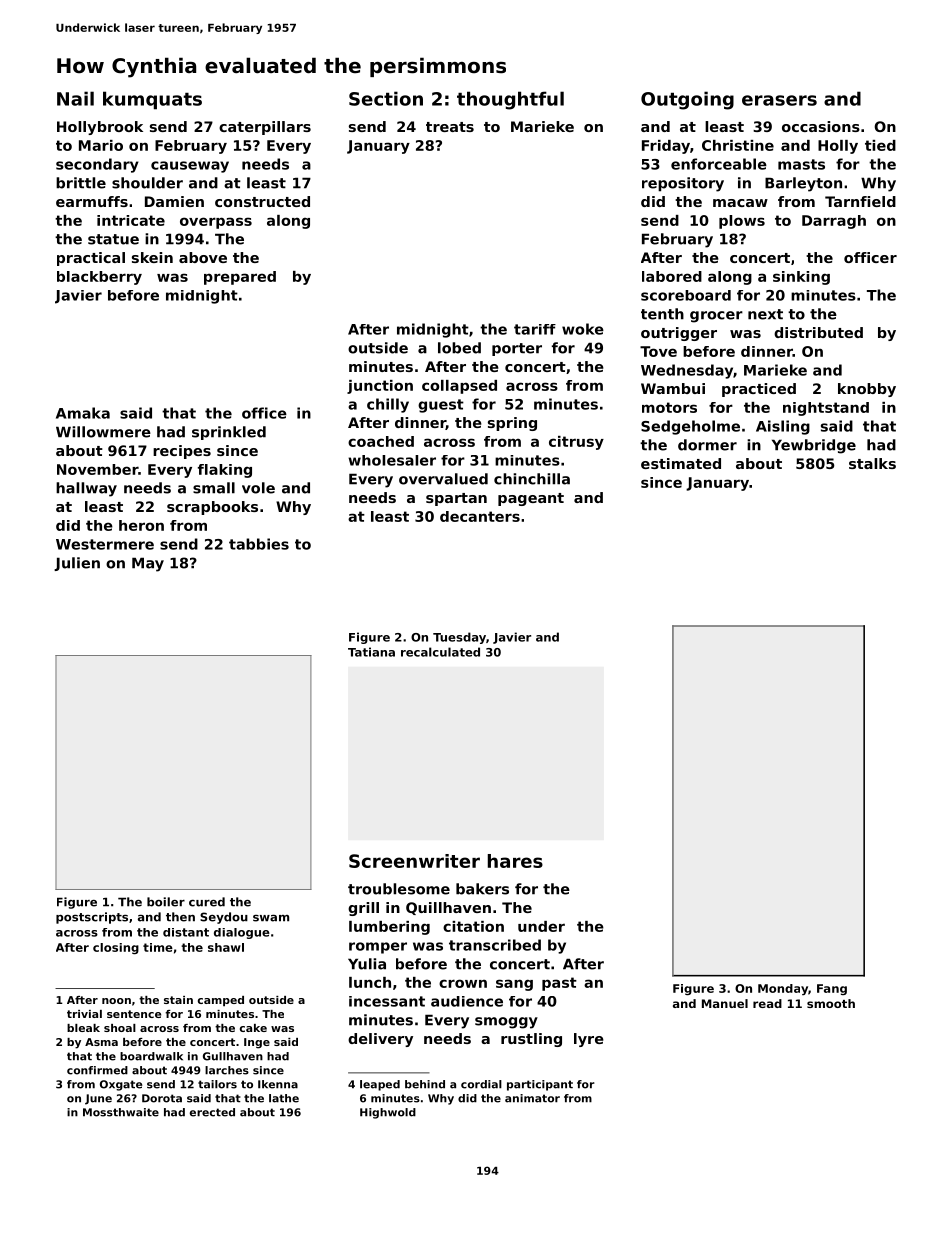 The image size is (952, 1233). What do you see at coordinates (482, 889) in the page?
I see `bakers` at bounding box center [482, 889].
